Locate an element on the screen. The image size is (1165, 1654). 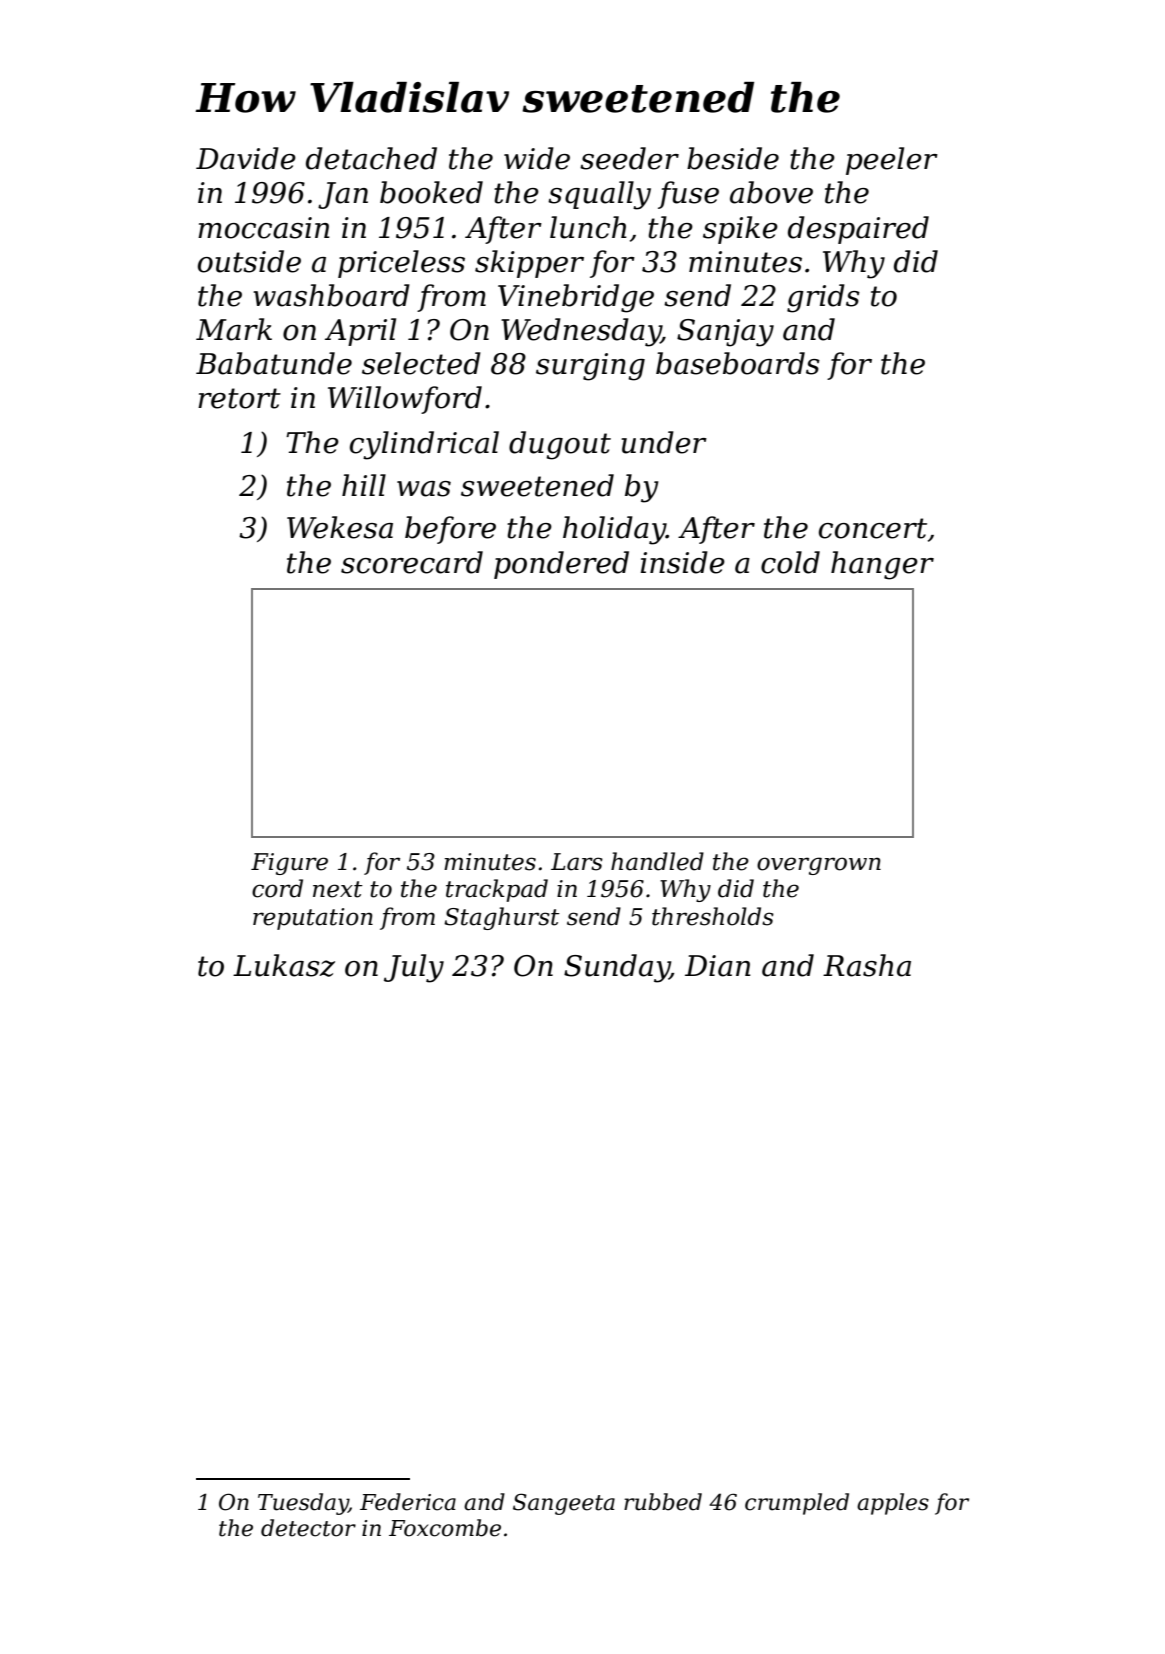
seeder is located at coordinates (629, 158).
